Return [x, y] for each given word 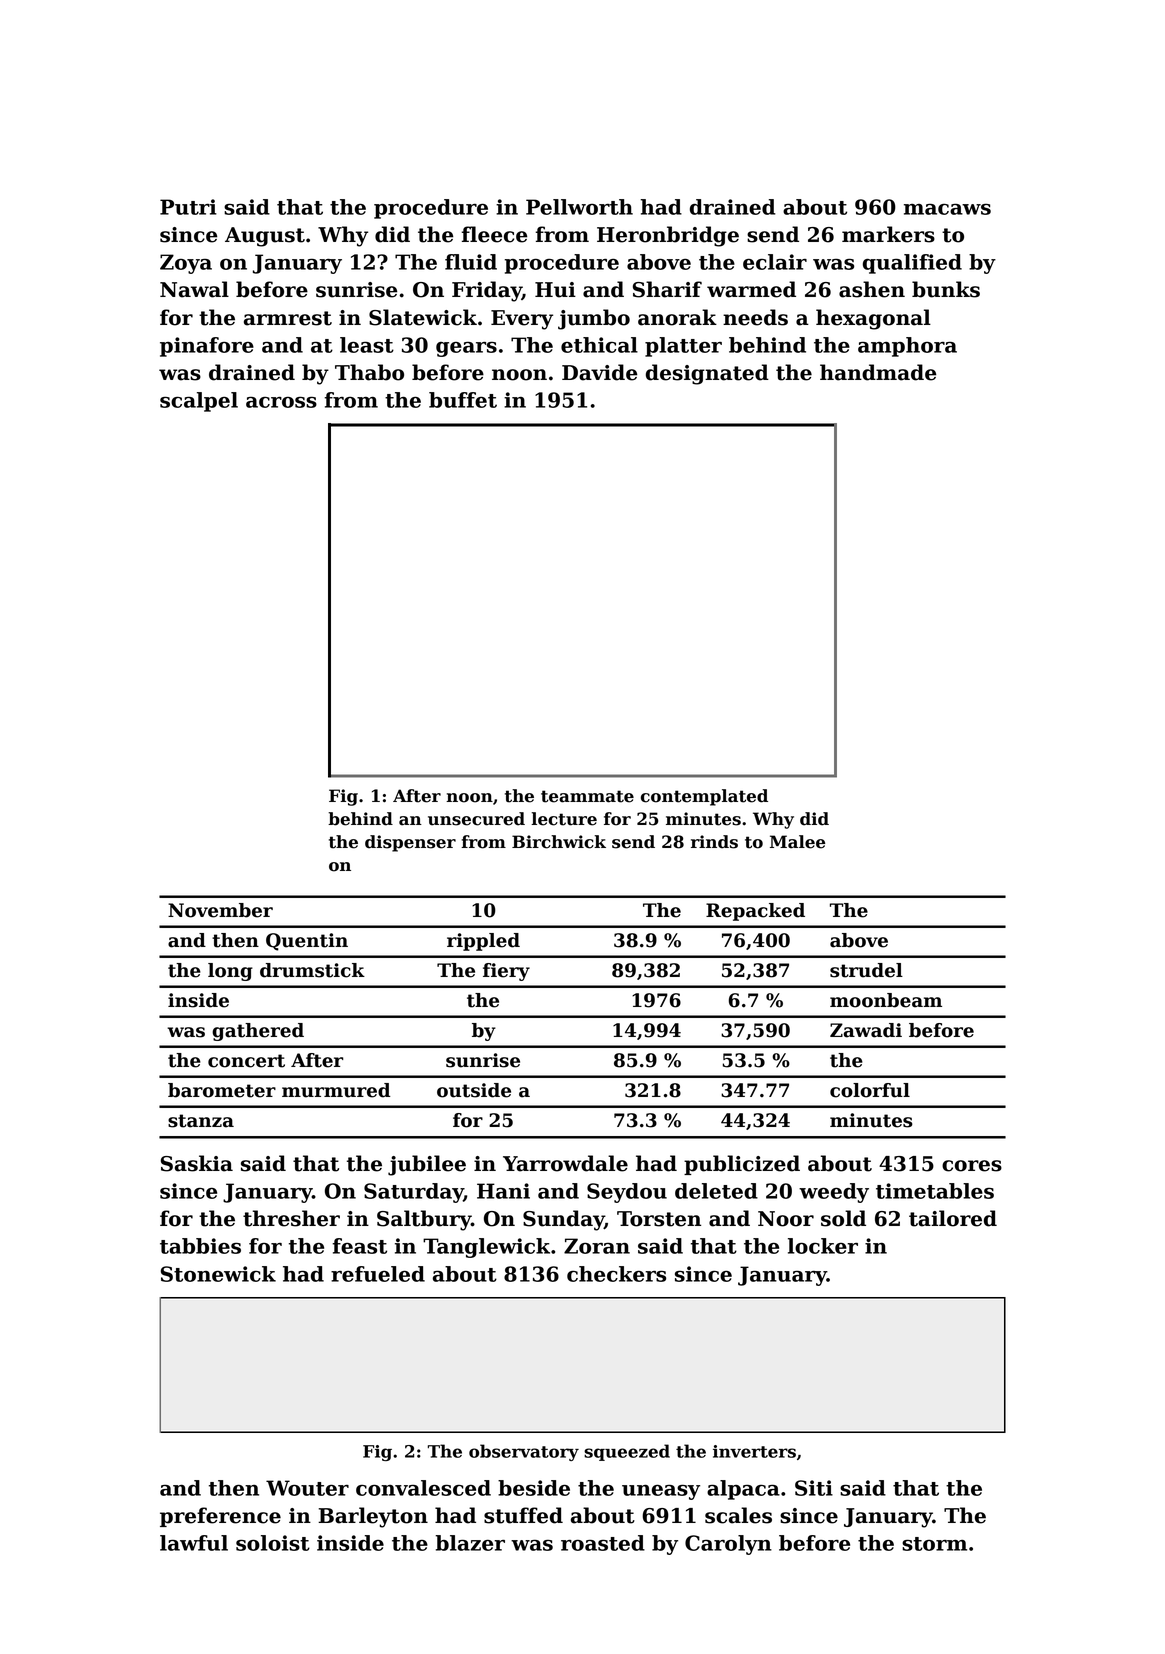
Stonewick [218, 1274]
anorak [677, 317]
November [220, 910]
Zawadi [866, 1030]
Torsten [659, 1219]
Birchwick [559, 842]
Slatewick [423, 317]
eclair [775, 262]
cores [972, 1166]
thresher [291, 1218]
